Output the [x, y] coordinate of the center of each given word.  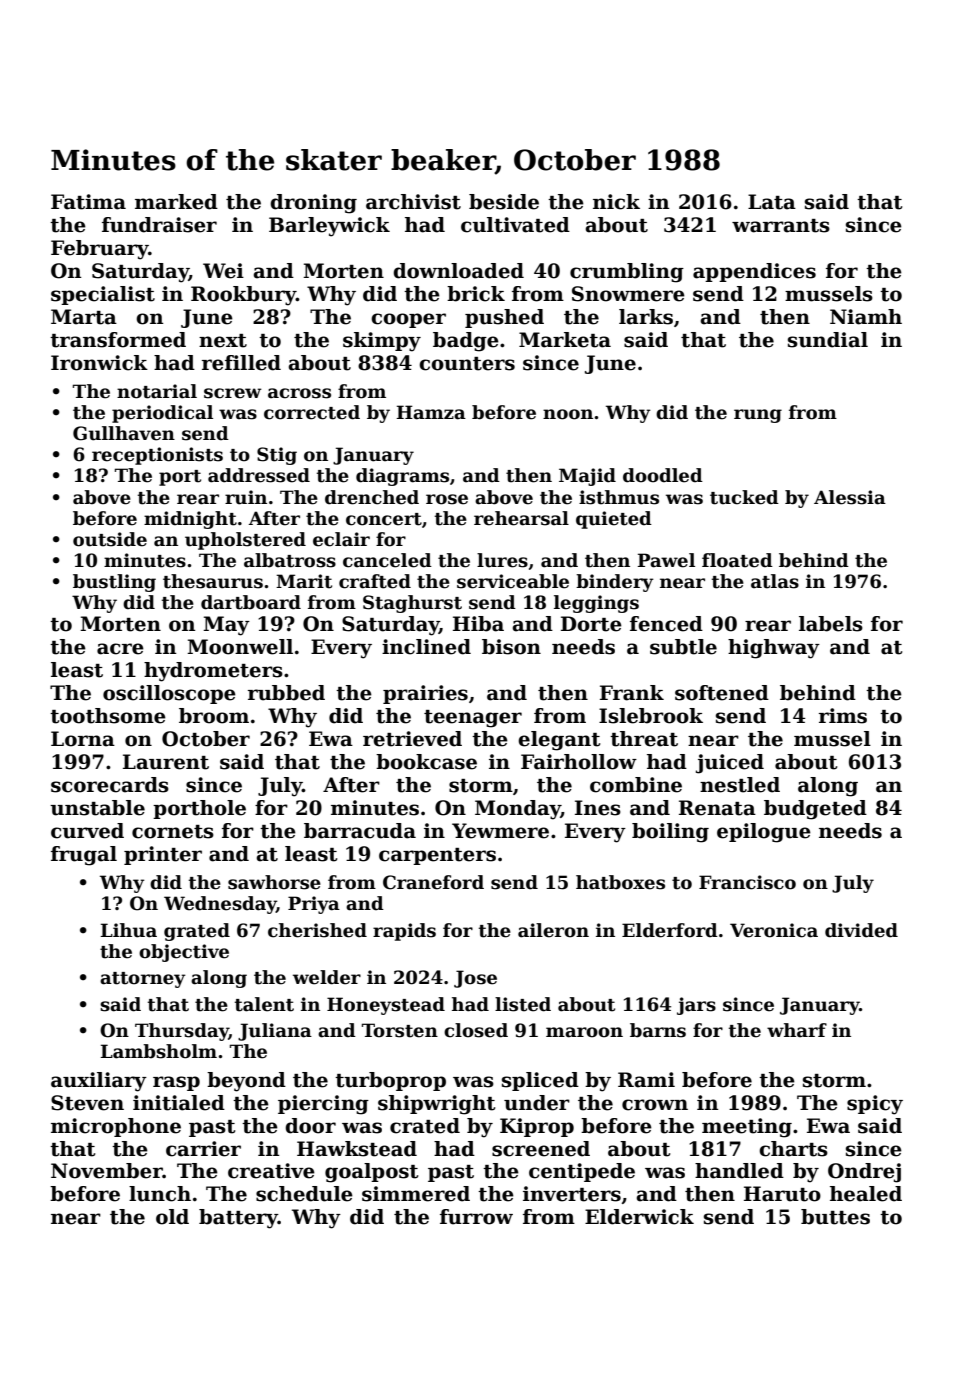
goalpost [372, 1173]
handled [739, 1171]
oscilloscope [169, 694]
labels [831, 624]
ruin [246, 497]
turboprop [390, 1081]
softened [722, 693]
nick [616, 202]
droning [313, 204]
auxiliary [99, 1082]
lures [502, 560]
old [172, 1217]
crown [655, 1105]
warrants [781, 226]
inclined [426, 647]
